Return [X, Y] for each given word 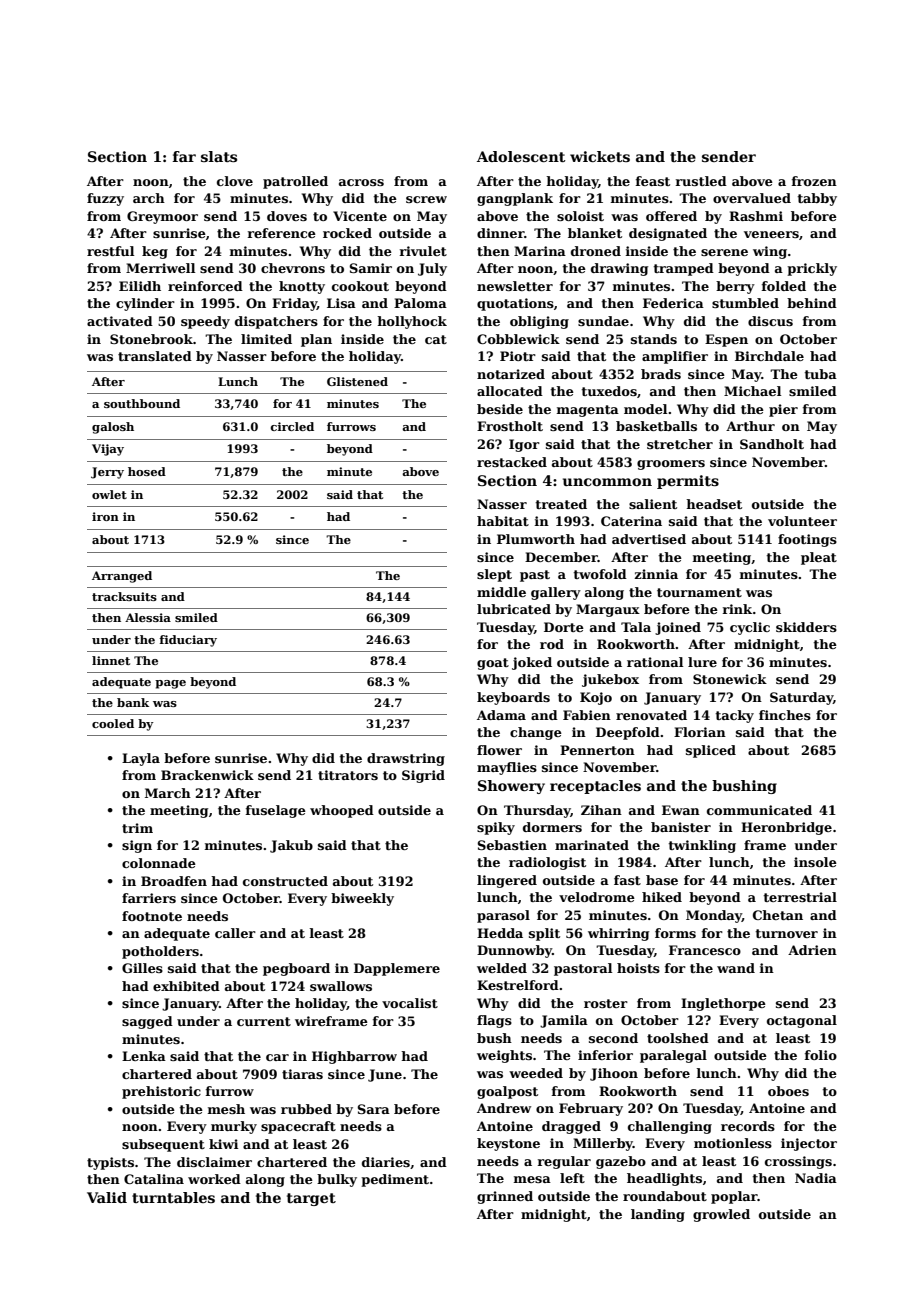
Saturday [801, 698]
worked [214, 1179]
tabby [817, 199]
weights [504, 1056]
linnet [111, 660]
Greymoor [162, 217]
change [536, 733]
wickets [600, 156]
